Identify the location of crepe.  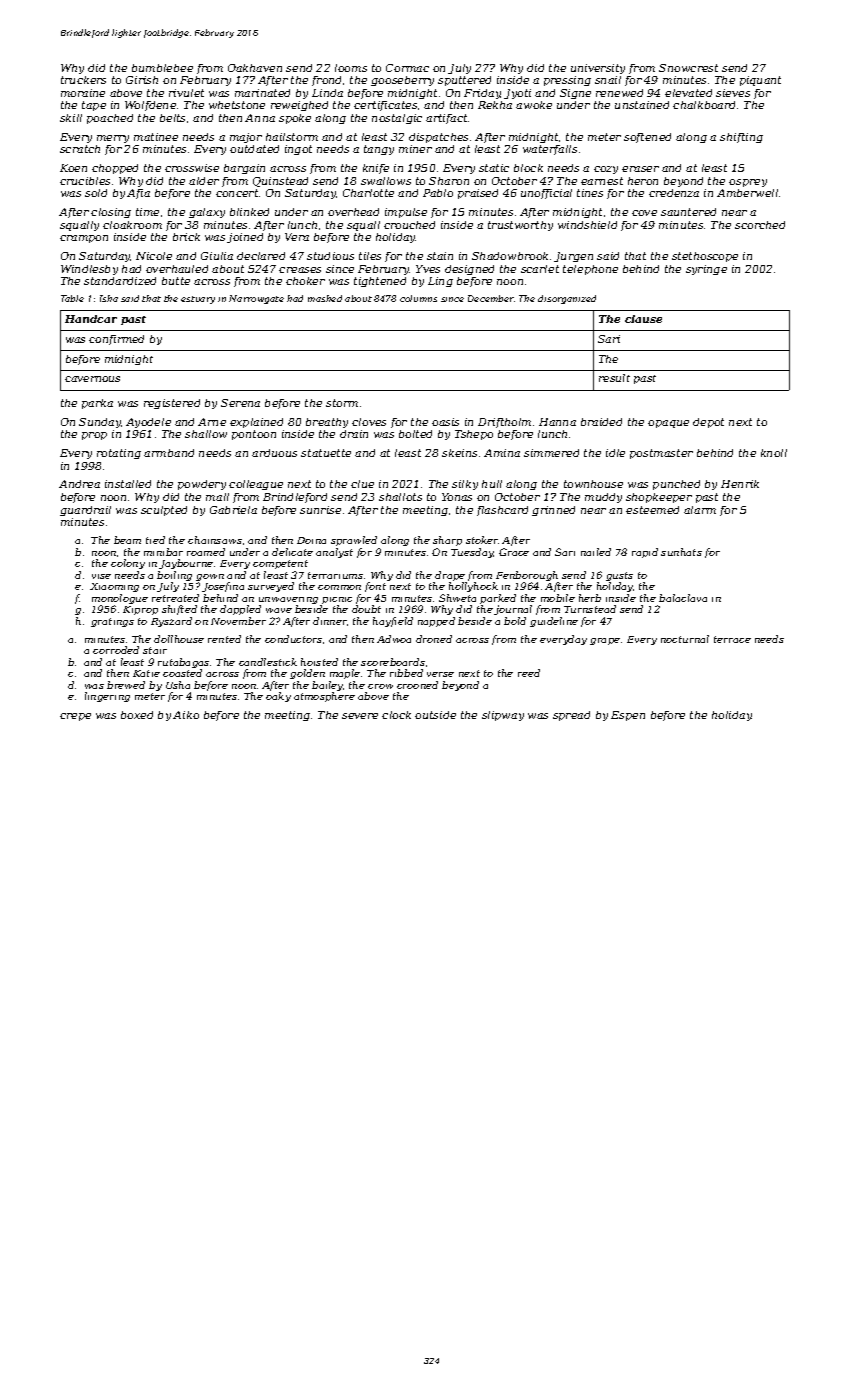
(75, 717).
